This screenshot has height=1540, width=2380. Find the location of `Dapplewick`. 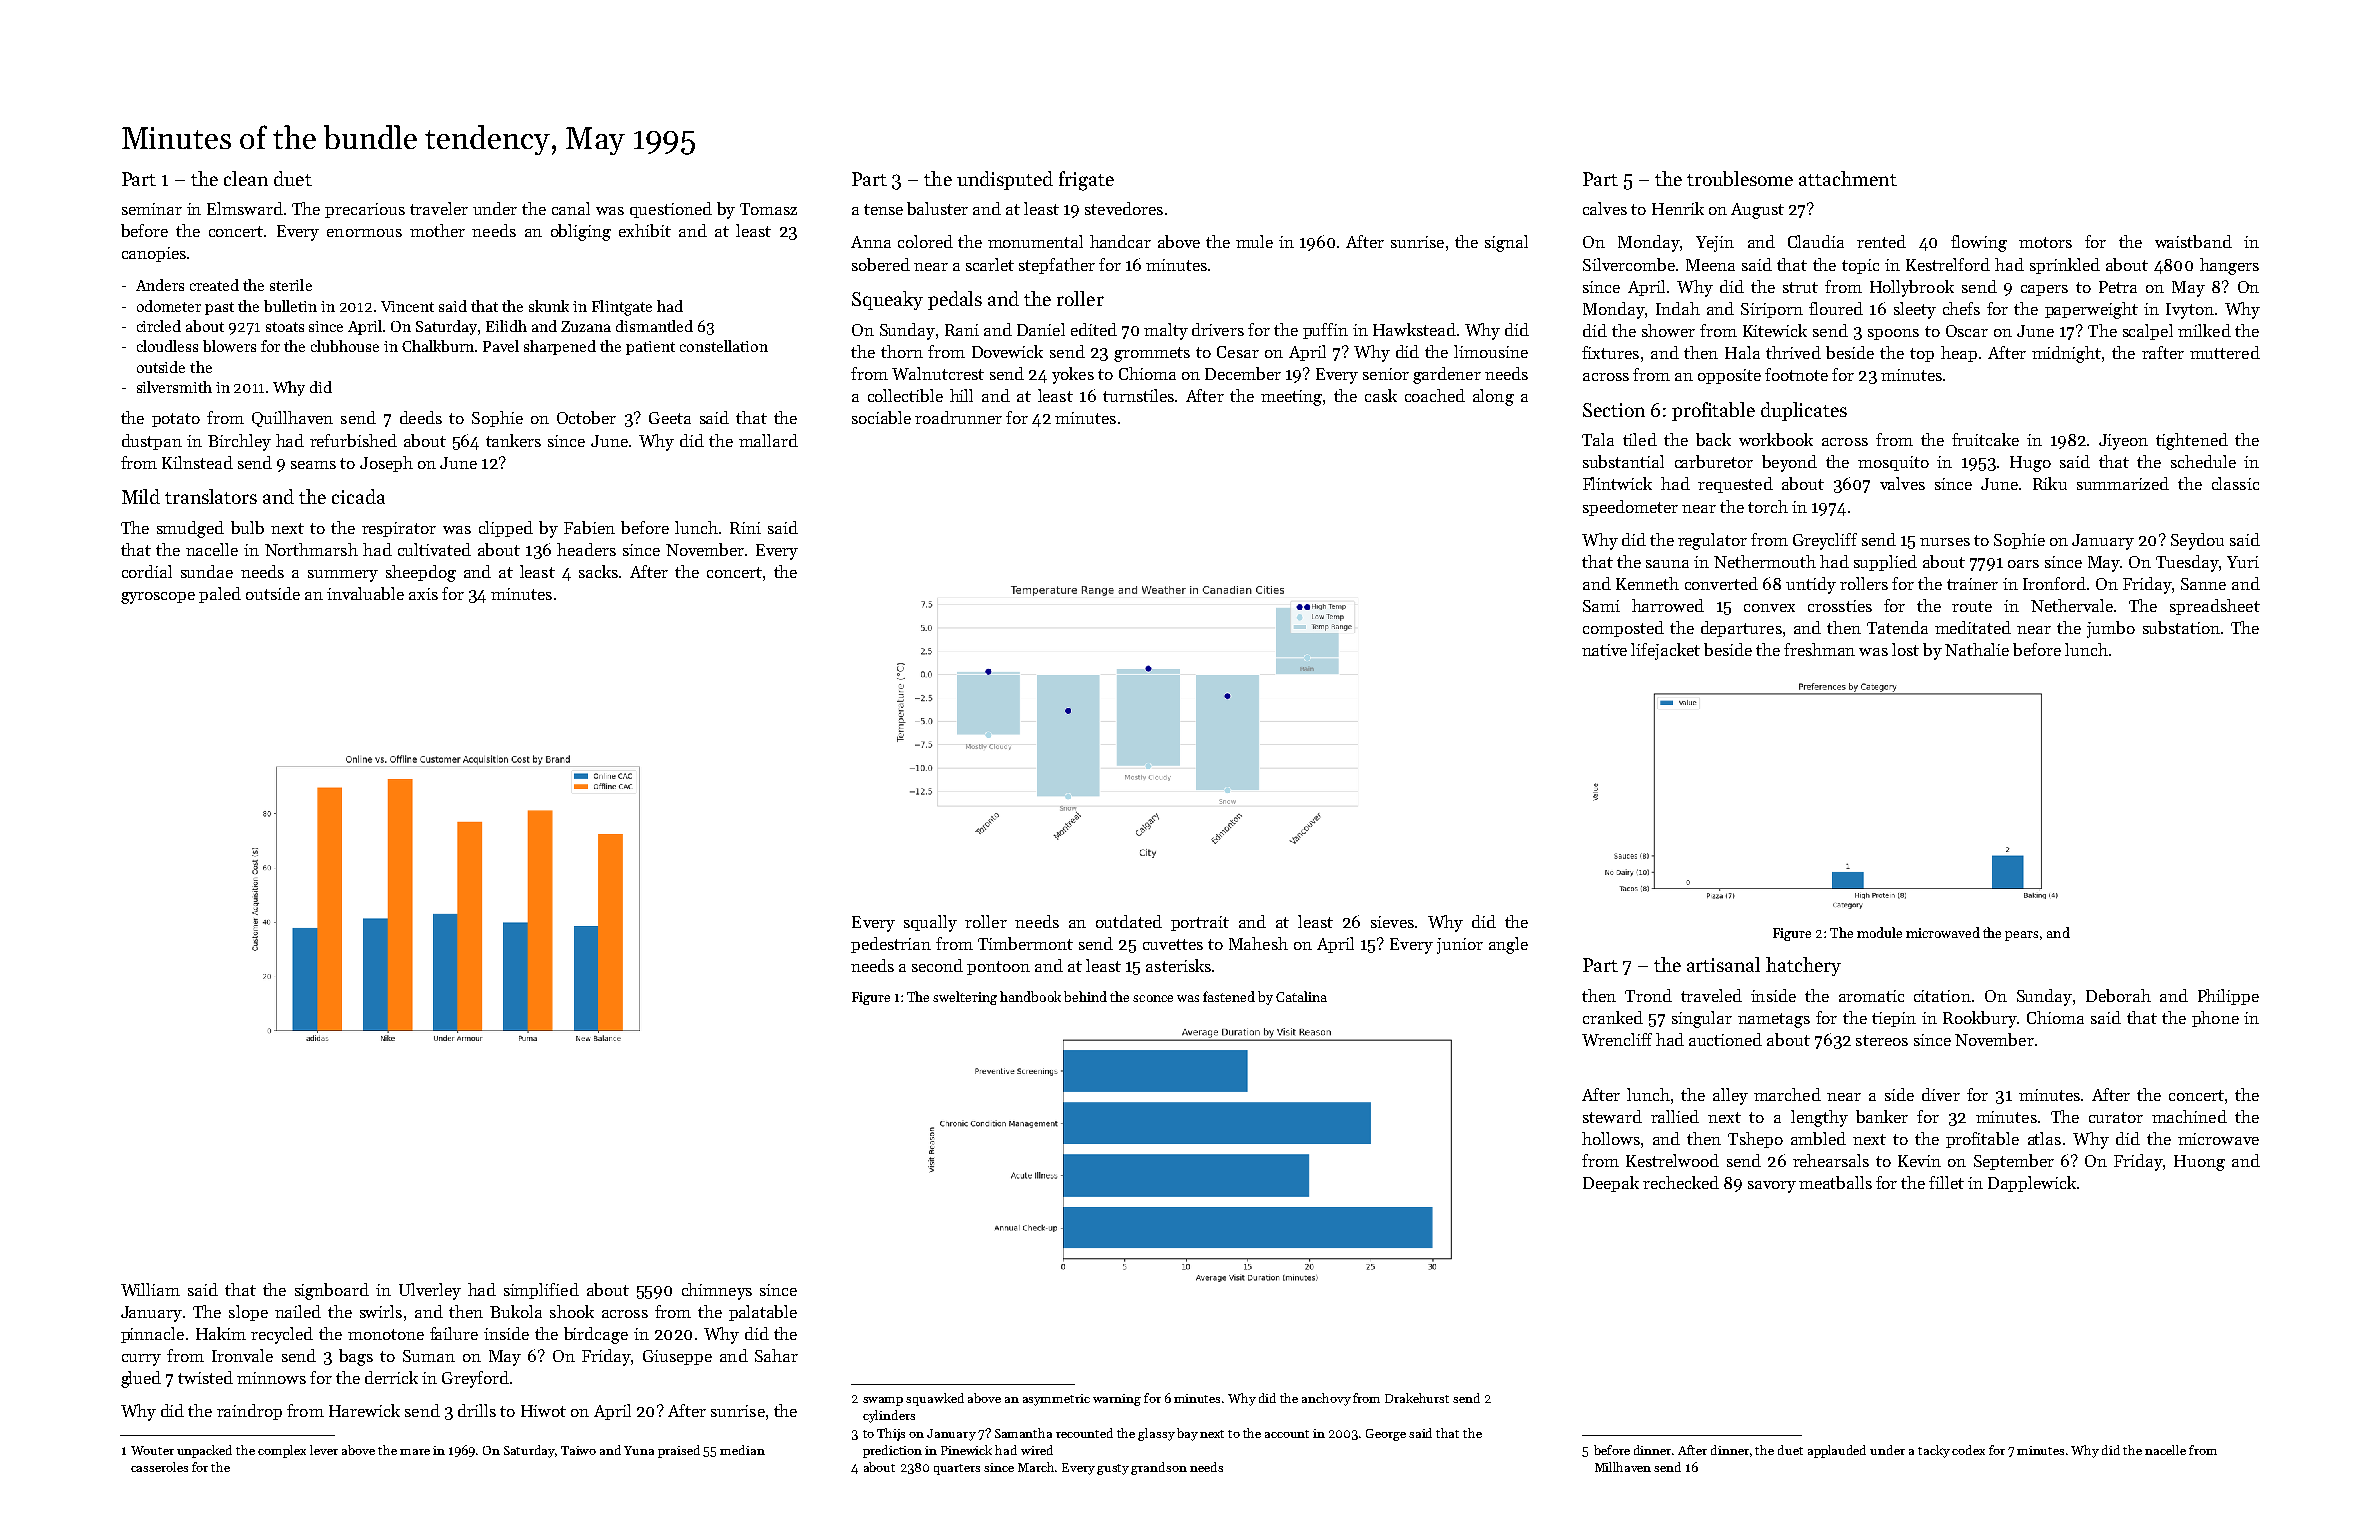

Dapplewick is located at coordinates (2032, 1184).
